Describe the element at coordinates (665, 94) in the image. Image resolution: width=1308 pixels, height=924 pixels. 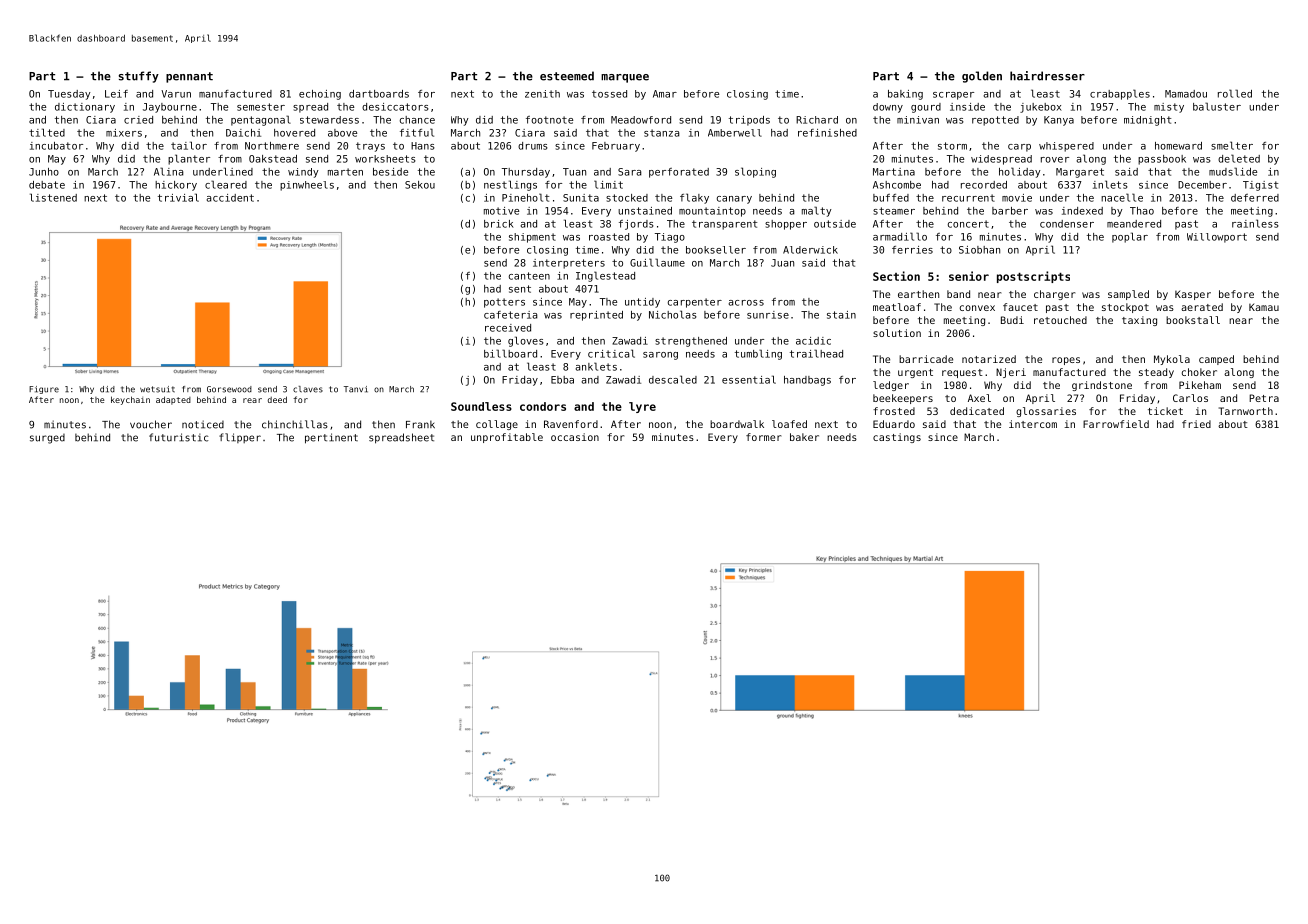
I see `Amar` at that location.
